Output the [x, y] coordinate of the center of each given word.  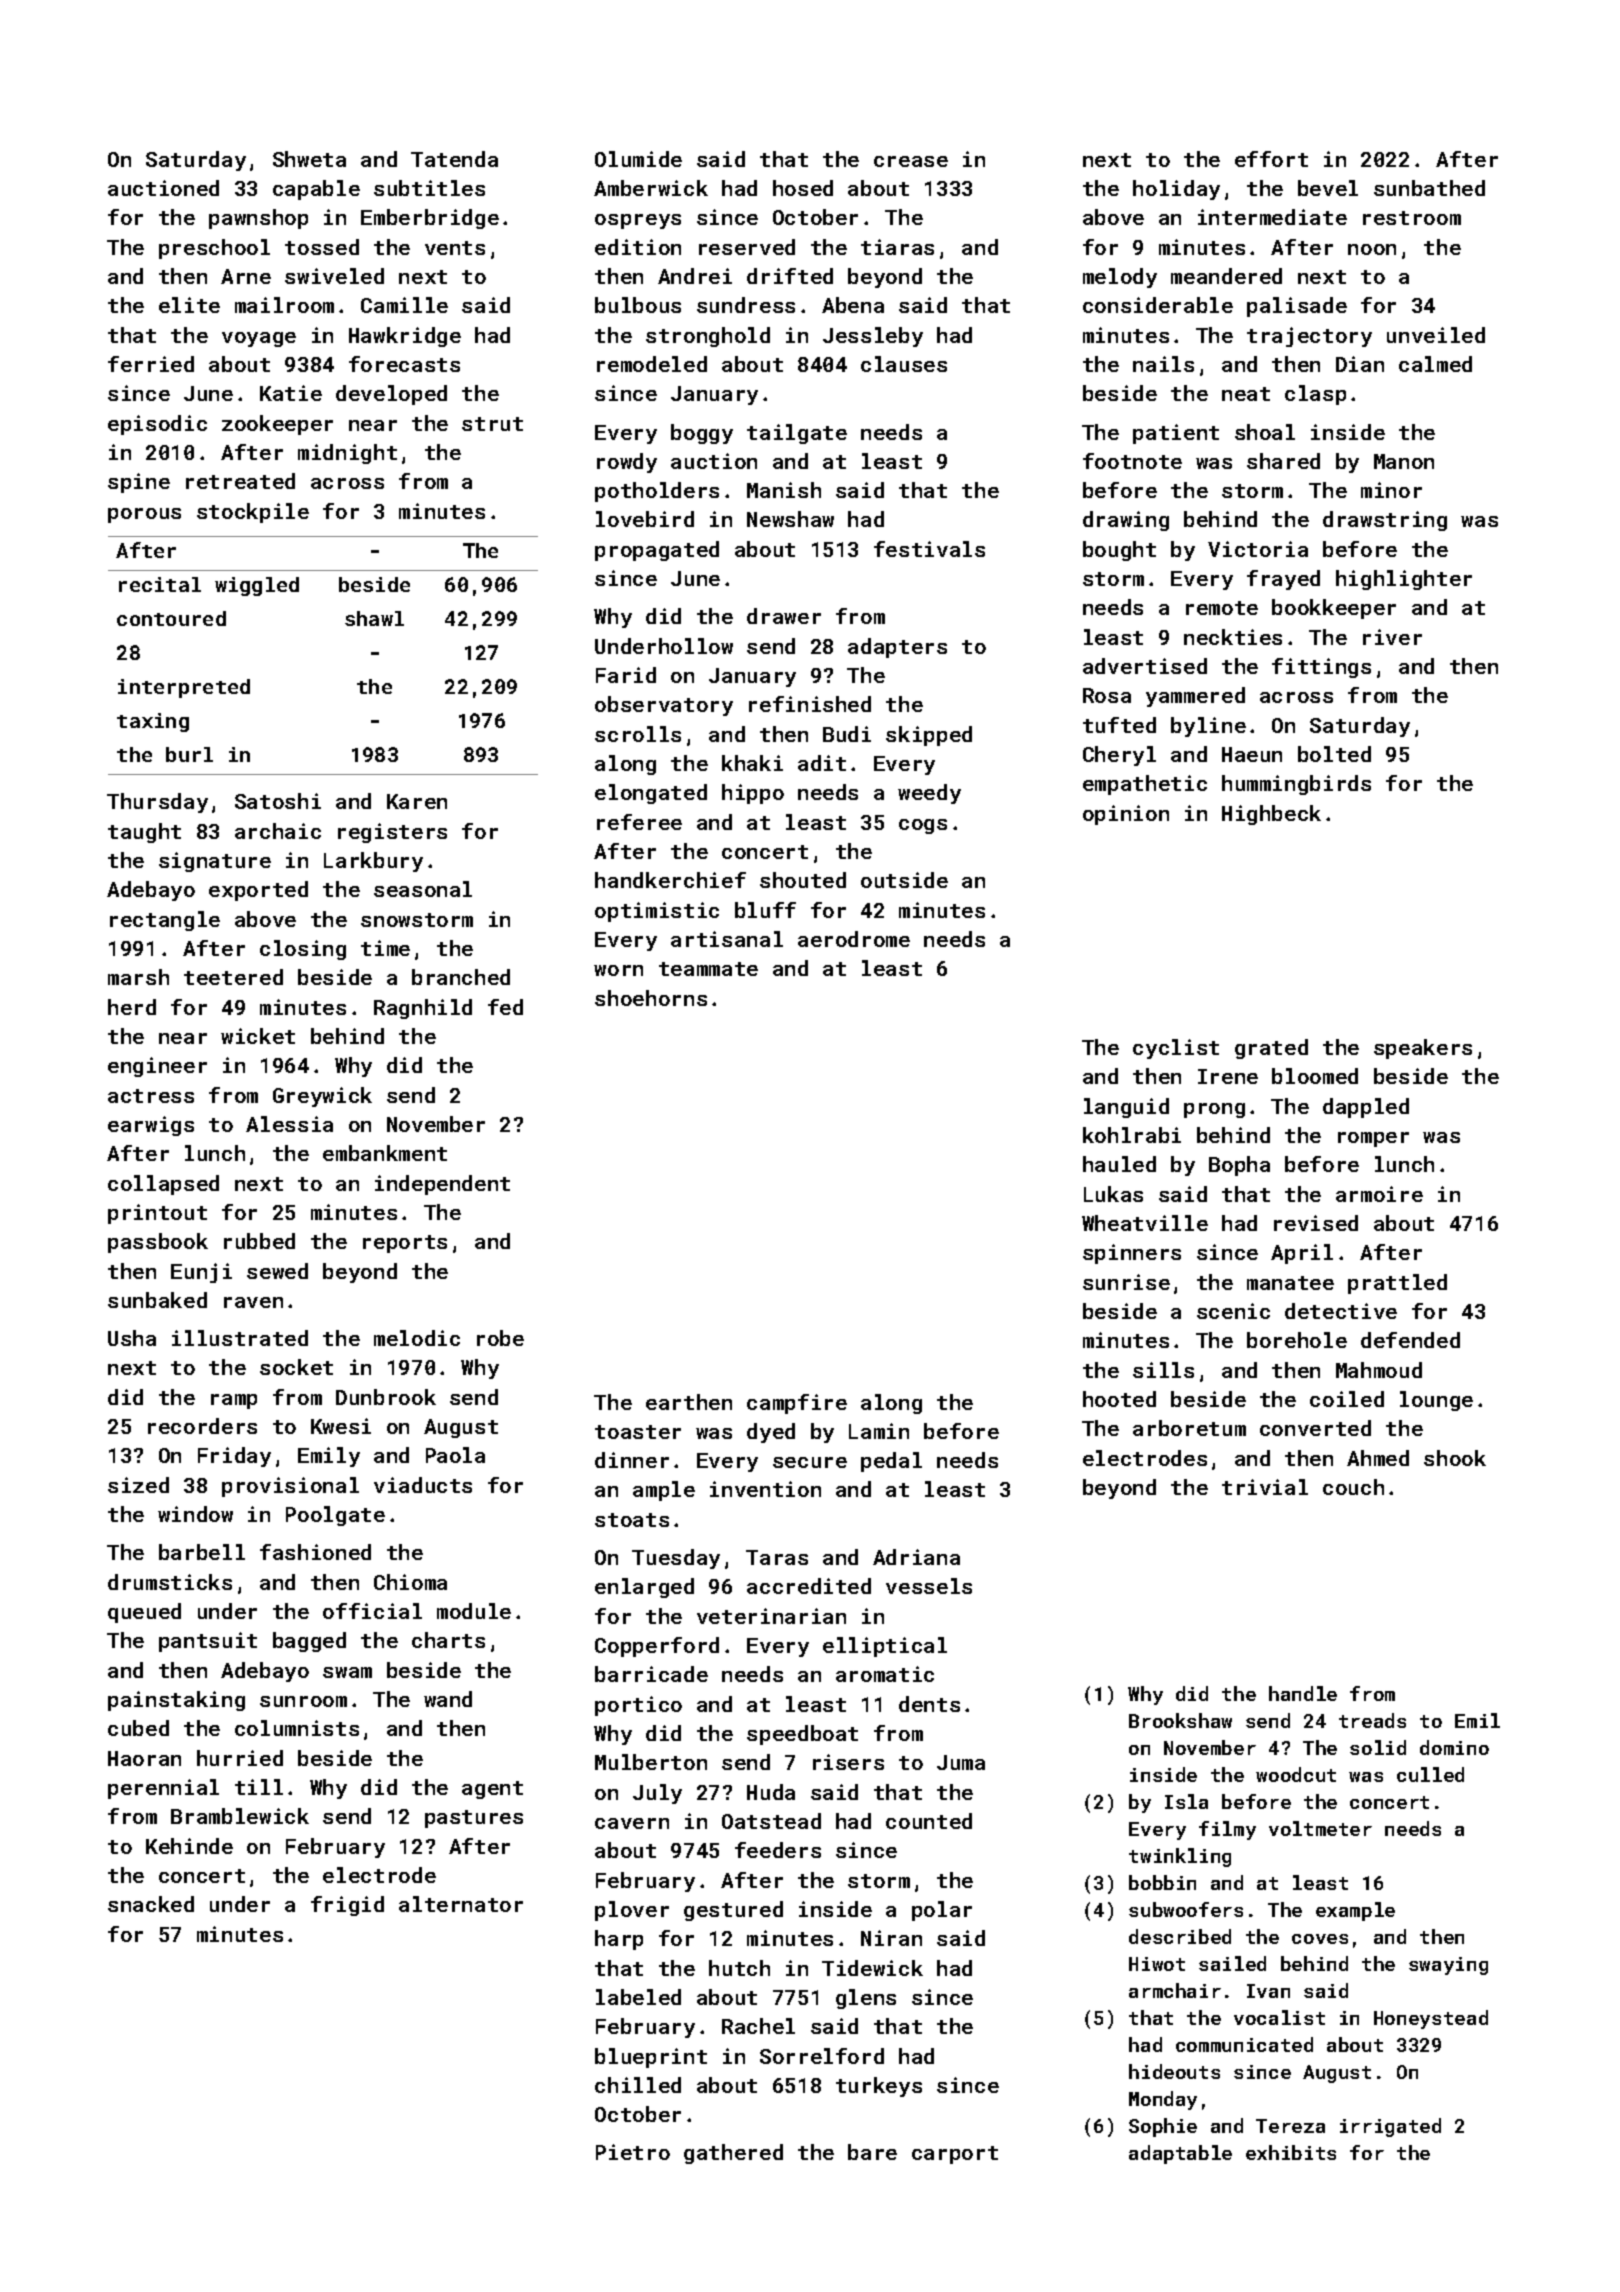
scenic [1233, 1311]
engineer [157, 1067]
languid [1126, 1108]
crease [911, 161]
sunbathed [1429, 188]
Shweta [309, 159]
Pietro [633, 2152]
